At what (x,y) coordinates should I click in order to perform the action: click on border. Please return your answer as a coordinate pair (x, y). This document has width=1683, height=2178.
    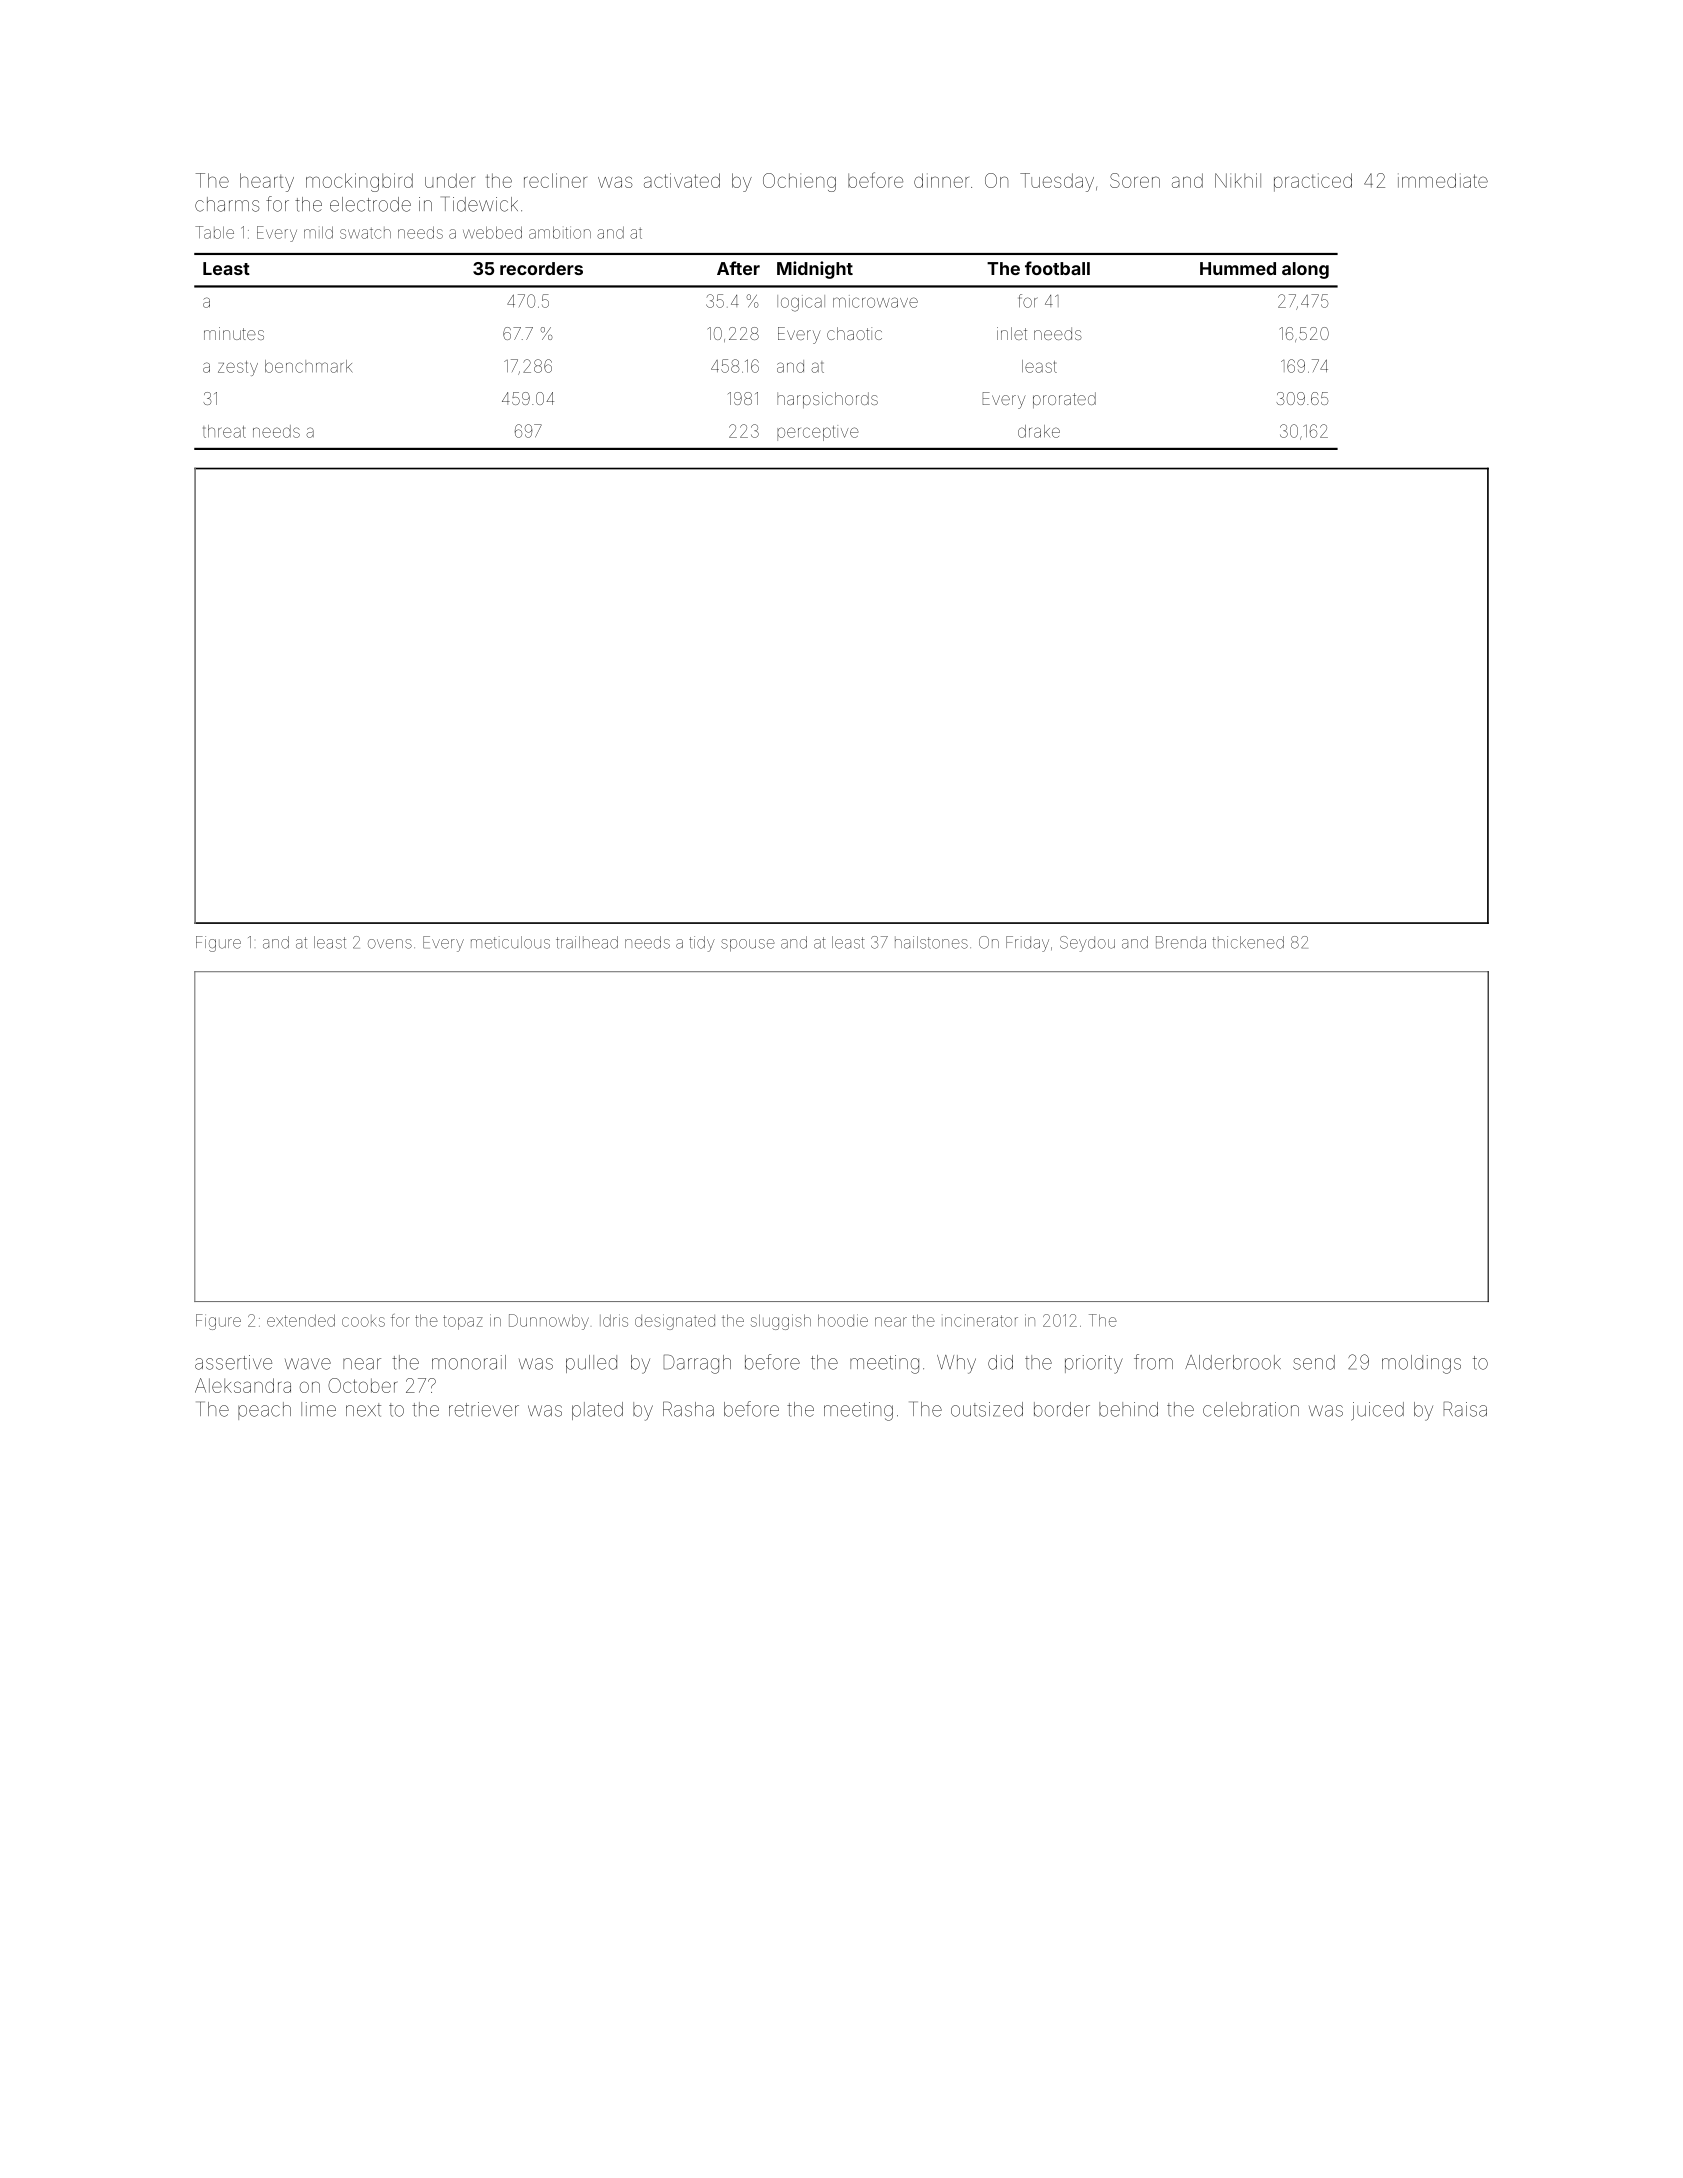
    Looking at the image, I should click on (1062, 1409).
